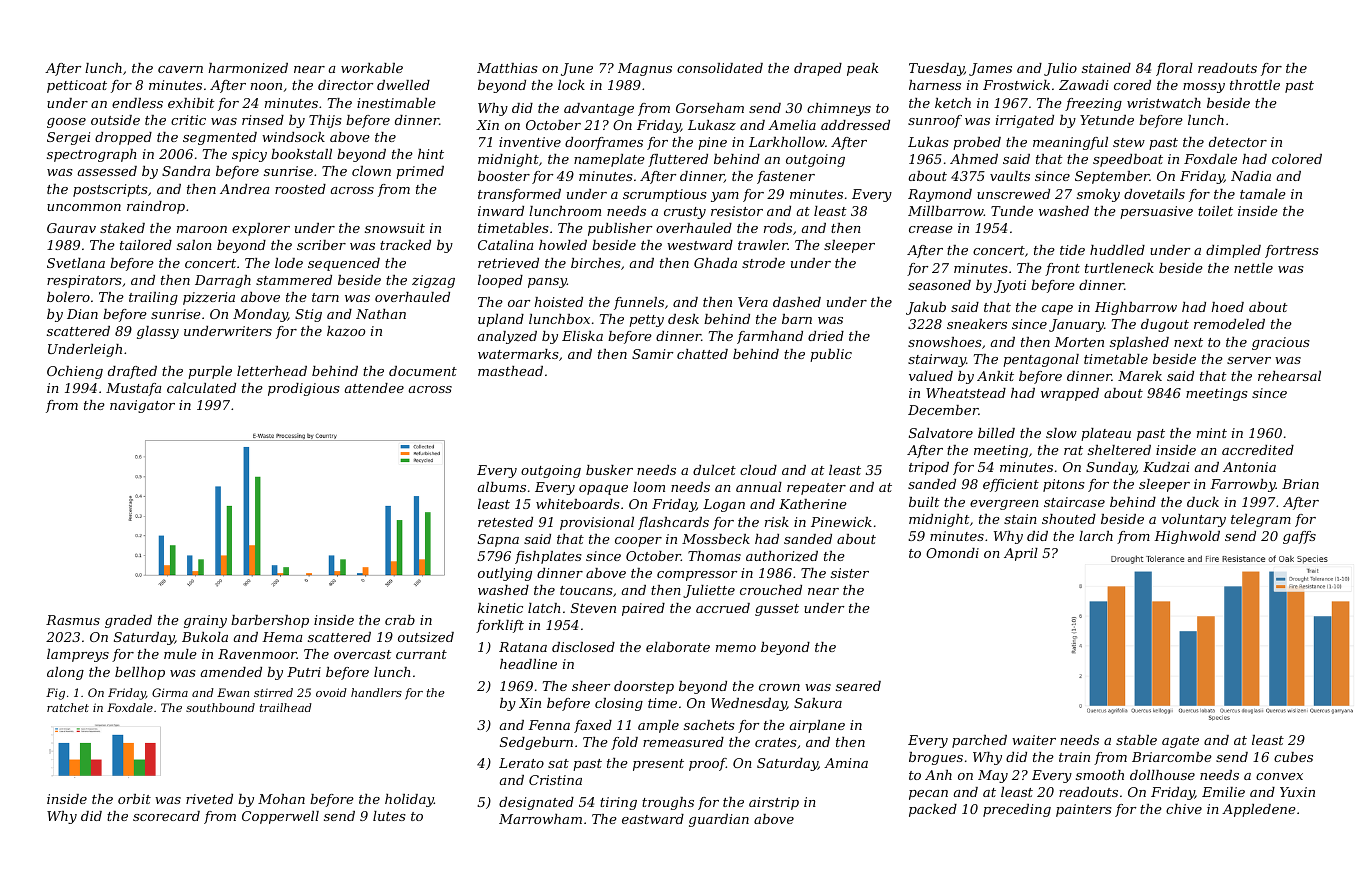 The height and width of the document is (887, 1372). I want to click on gaffs, so click(1299, 537).
